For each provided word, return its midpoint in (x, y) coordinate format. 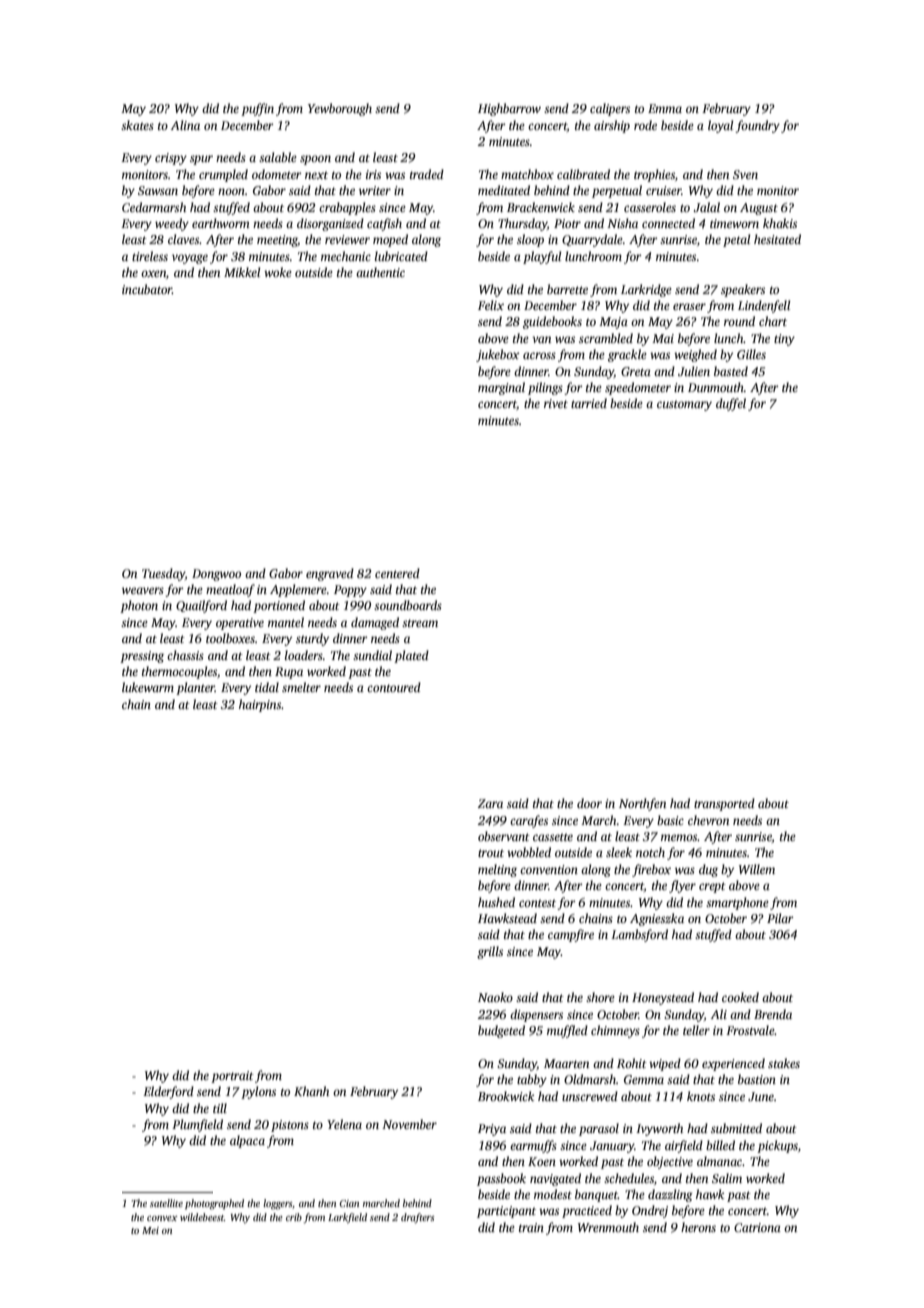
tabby (532, 1080)
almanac (719, 1161)
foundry (757, 126)
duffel (731, 404)
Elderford (168, 1092)
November (409, 1124)
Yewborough (340, 109)
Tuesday (163, 574)
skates (137, 125)
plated (411, 656)
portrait (232, 1077)
